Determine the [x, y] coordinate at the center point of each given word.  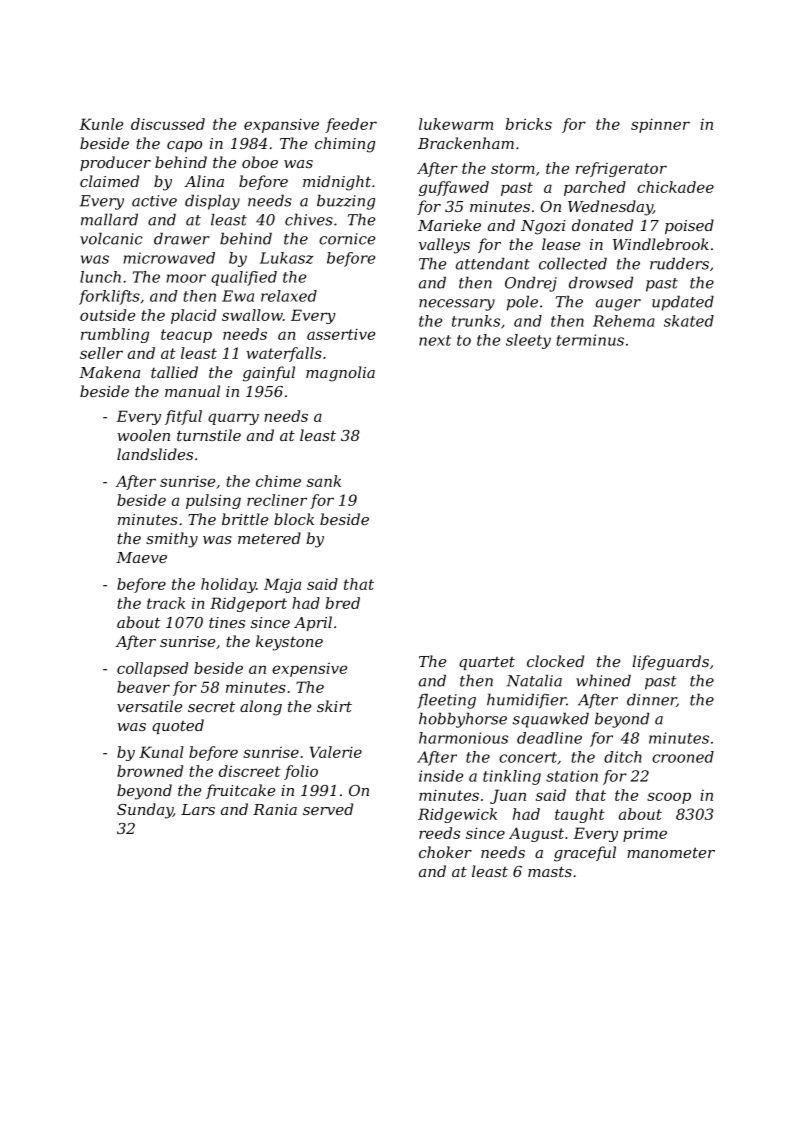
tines [227, 622]
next [435, 340]
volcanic [111, 238]
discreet [249, 771]
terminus [590, 340]
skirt [334, 706]
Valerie [336, 752]
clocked [555, 661]
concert [528, 757]
